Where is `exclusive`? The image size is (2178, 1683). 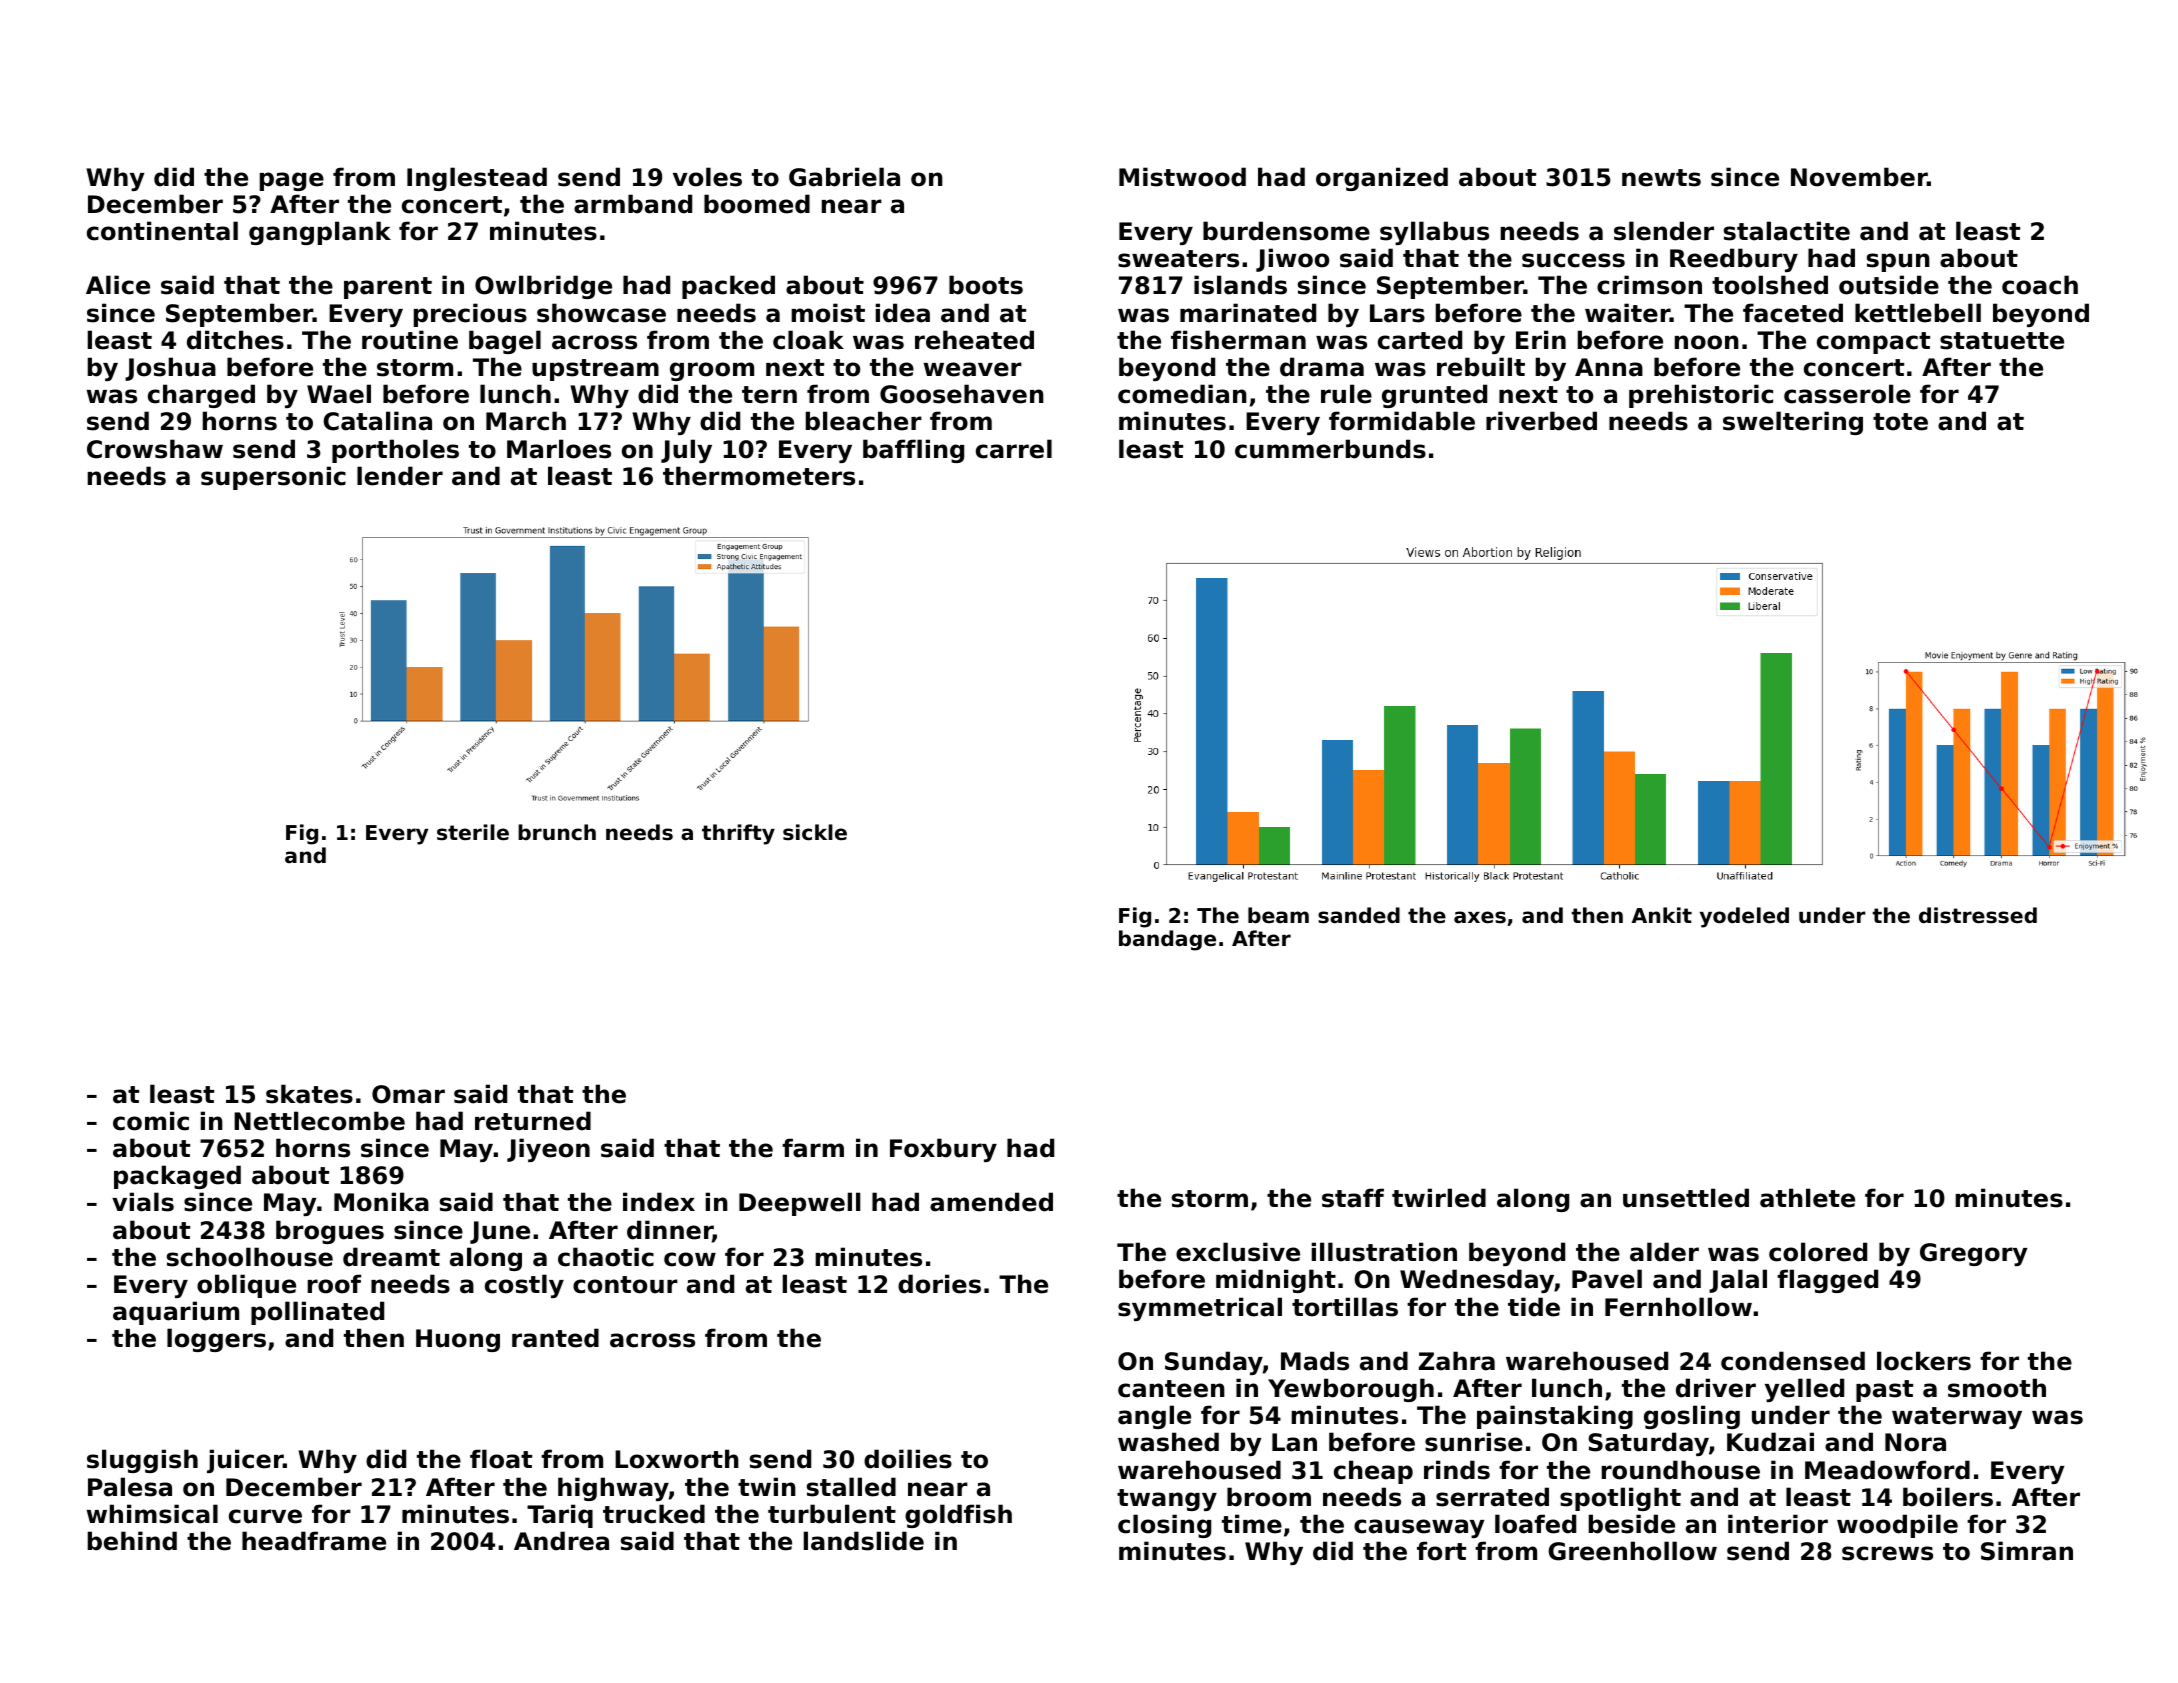 exclusive is located at coordinates (1238, 1252).
